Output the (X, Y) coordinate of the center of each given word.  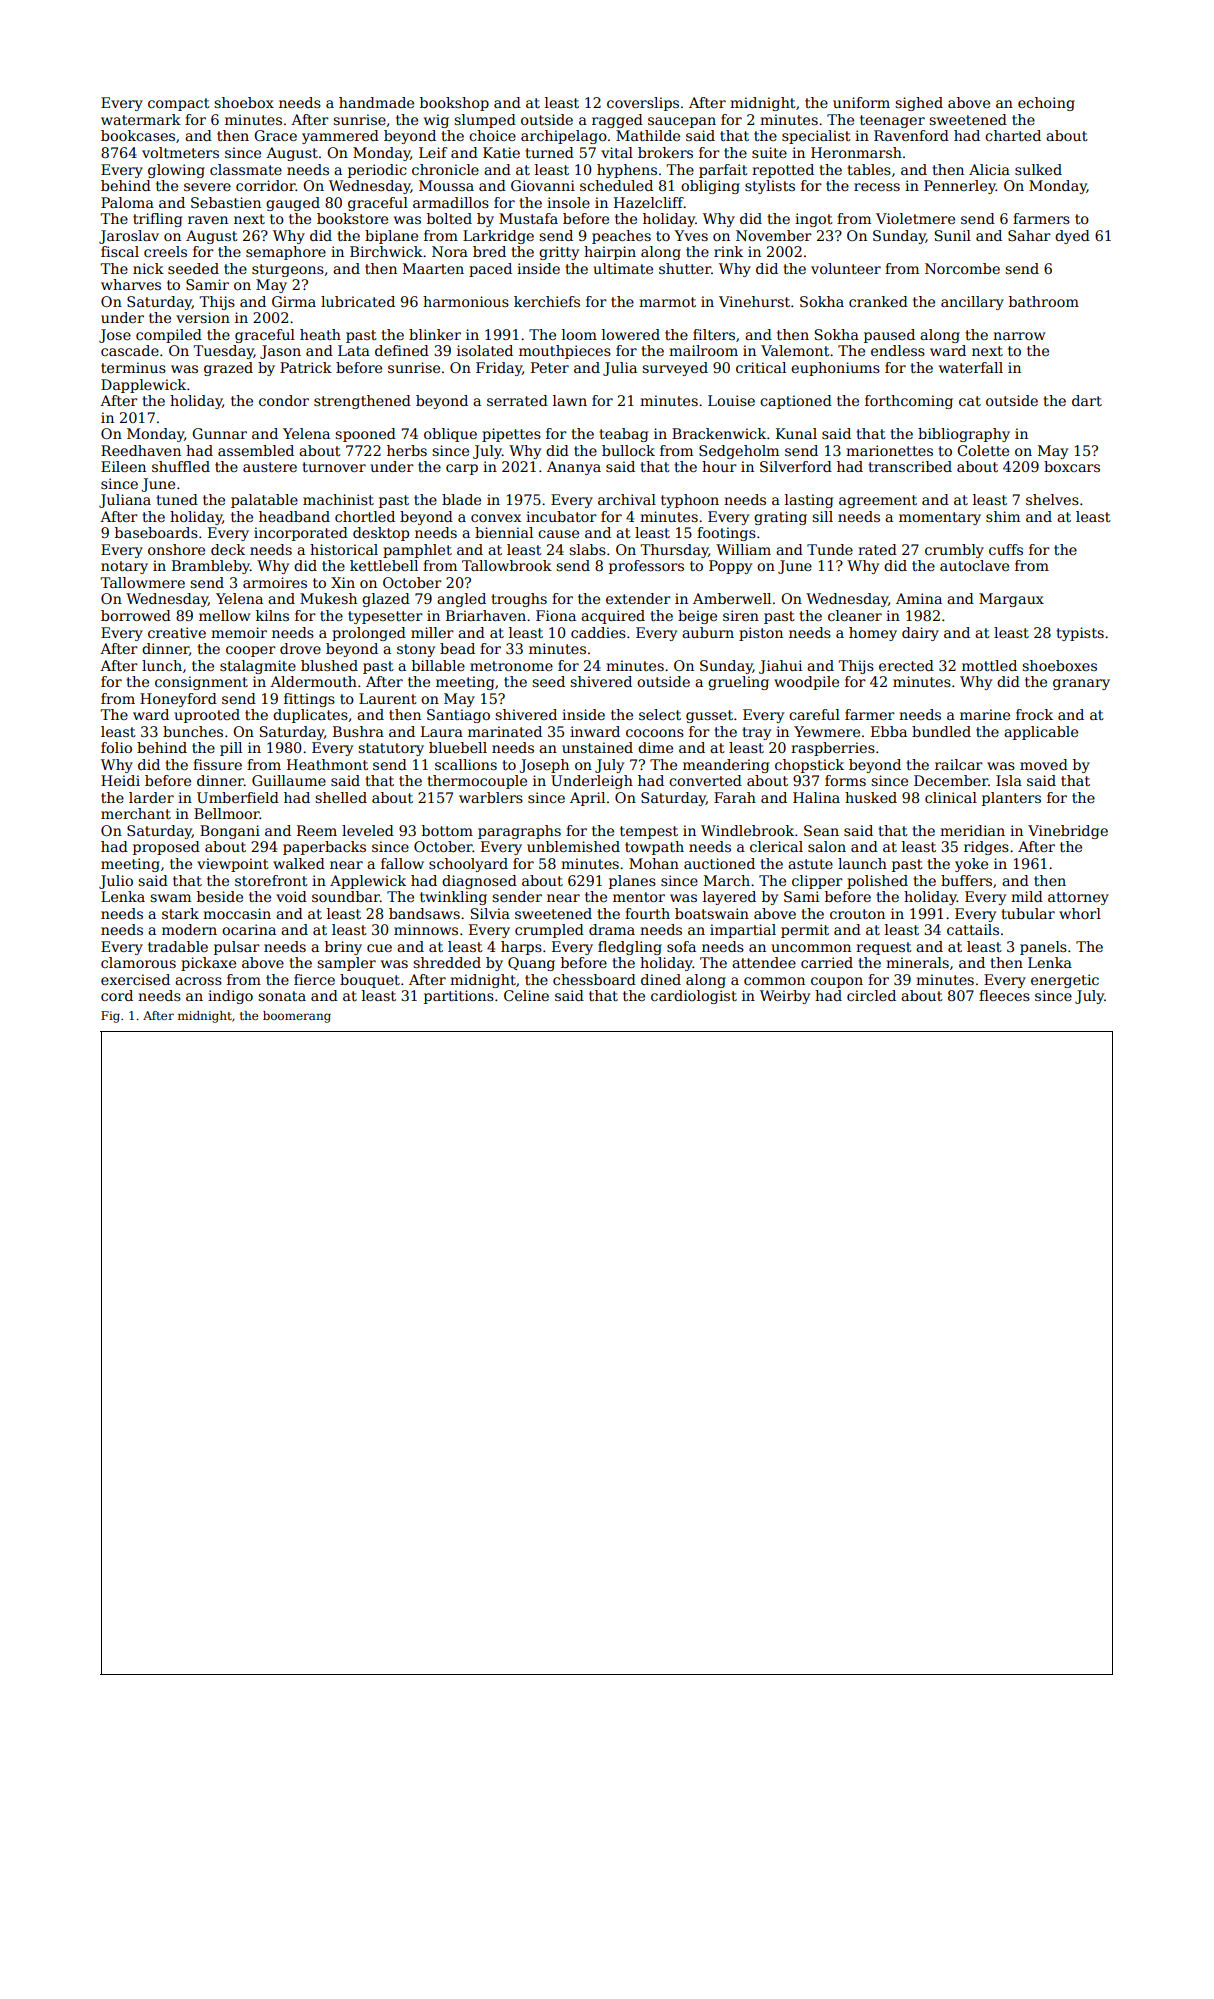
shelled (341, 797)
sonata (282, 996)
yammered (340, 137)
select (660, 714)
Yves (691, 235)
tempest (649, 832)
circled (871, 995)
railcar (959, 764)
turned (549, 152)
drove (300, 648)
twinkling (453, 898)
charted (1013, 135)
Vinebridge (1068, 832)
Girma (294, 301)
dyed (1072, 237)
